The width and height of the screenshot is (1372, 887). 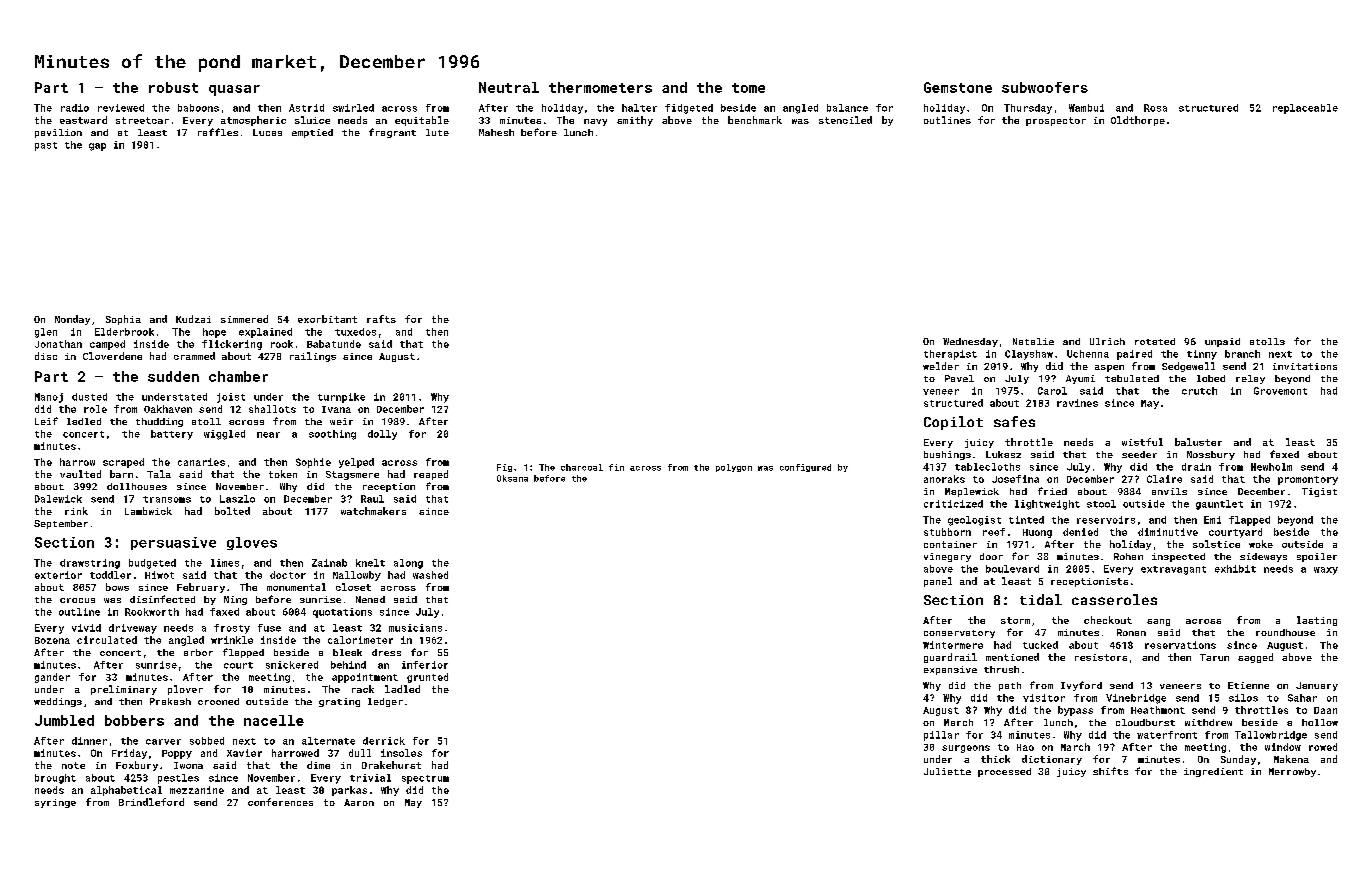 I want to click on ledger, so click(x=385, y=702).
